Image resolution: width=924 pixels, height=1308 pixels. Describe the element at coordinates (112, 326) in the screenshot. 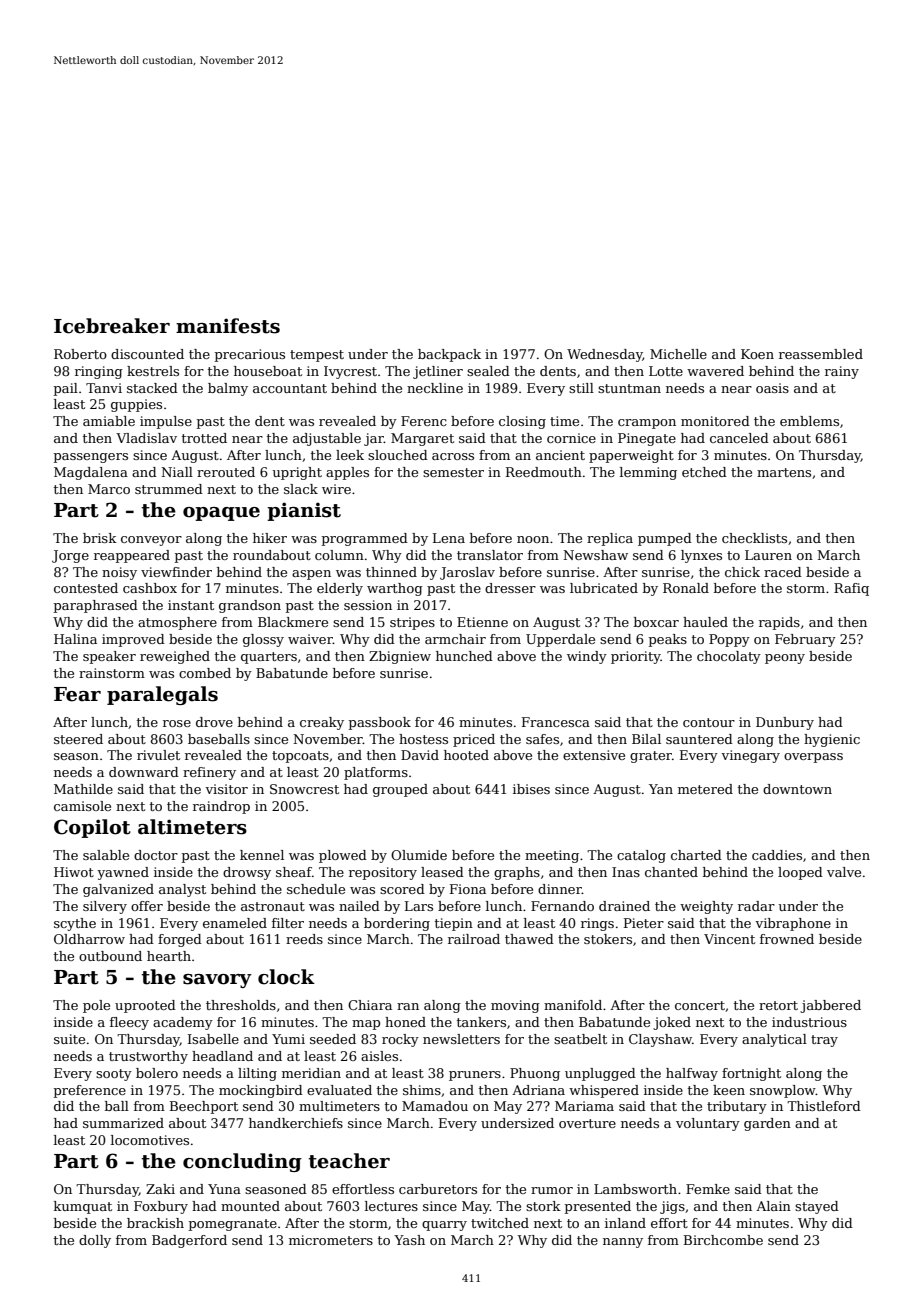

I see `Icebreaker` at that location.
